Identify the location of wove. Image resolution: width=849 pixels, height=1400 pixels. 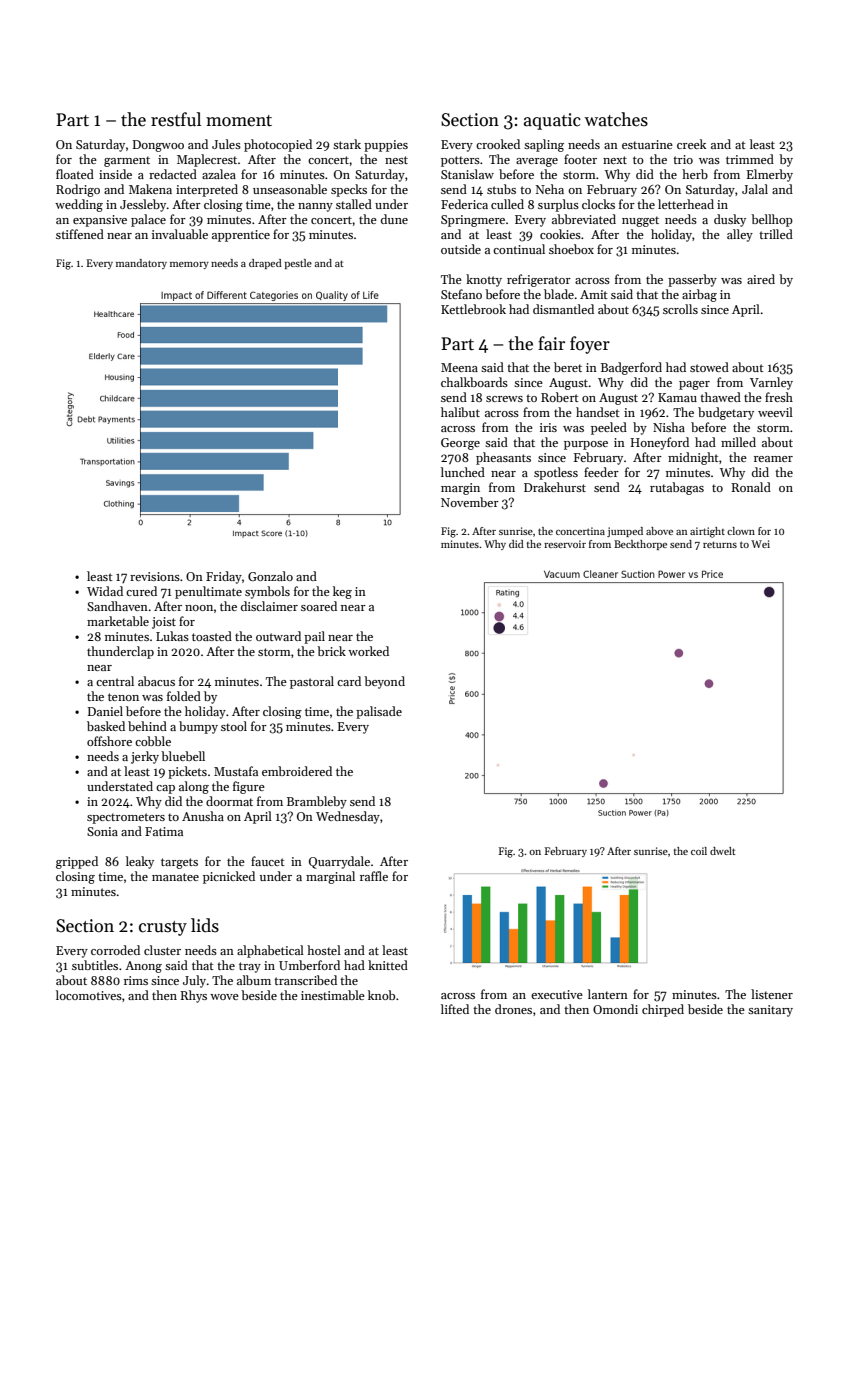
(224, 997).
